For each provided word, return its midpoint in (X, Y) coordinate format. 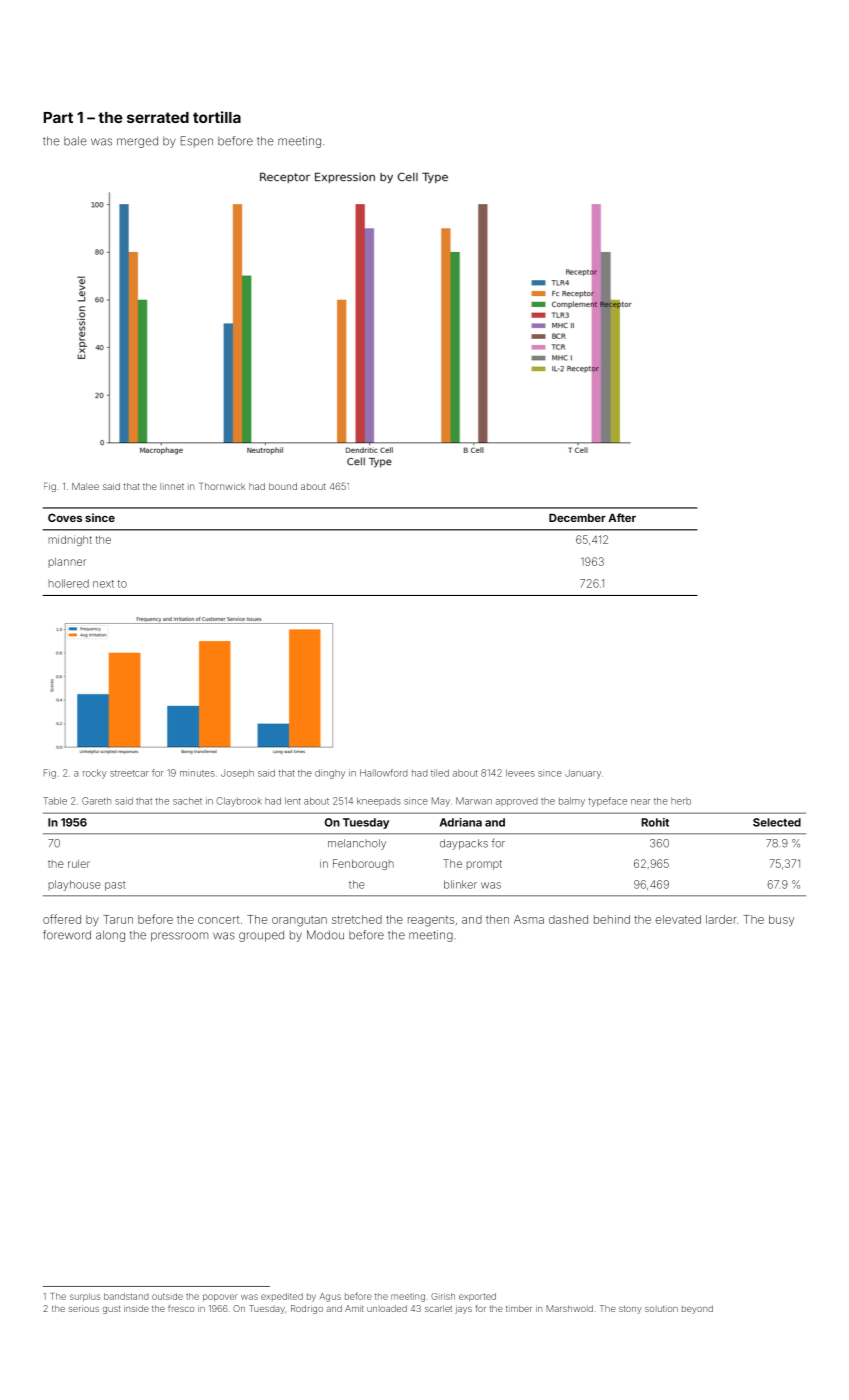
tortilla (217, 117)
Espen (197, 142)
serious (84, 1308)
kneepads (379, 801)
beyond (697, 1309)
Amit (354, 1308)
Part (58, 117)
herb (681, 801)
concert (218, 920)
